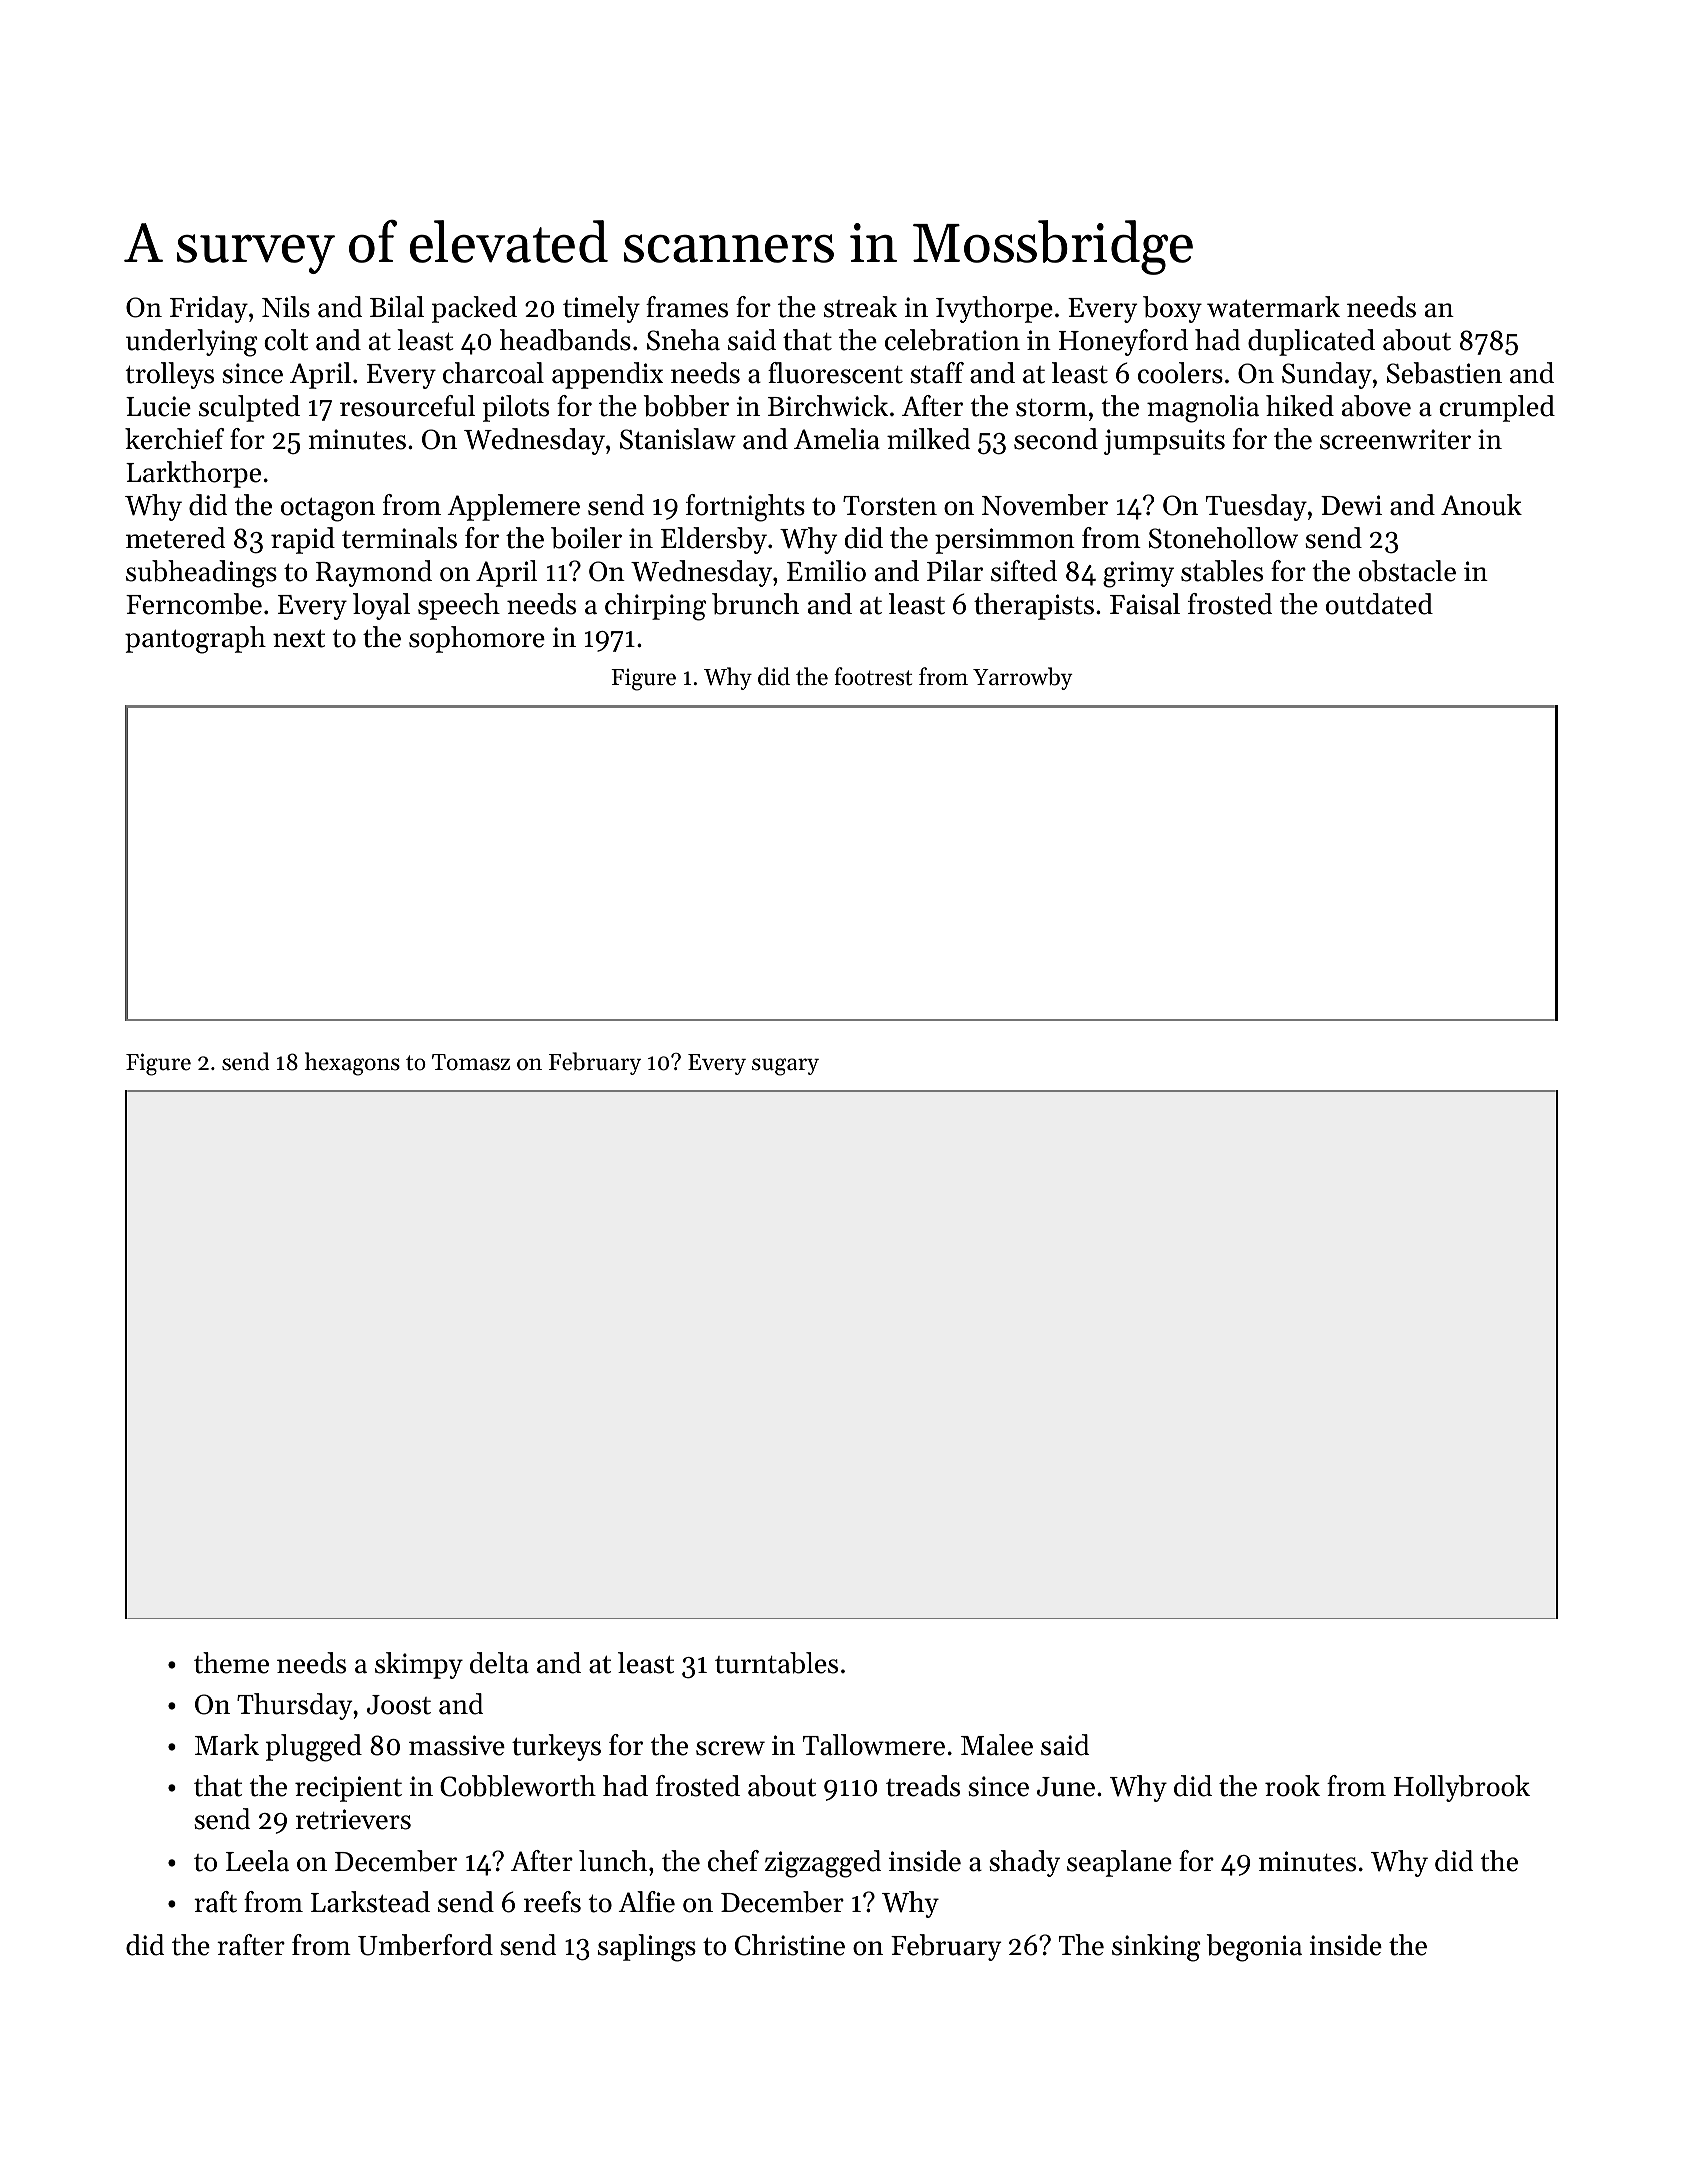  Describe the element at coordinates (776, 1663) in the screenshot. I see `turntables` at that location.
